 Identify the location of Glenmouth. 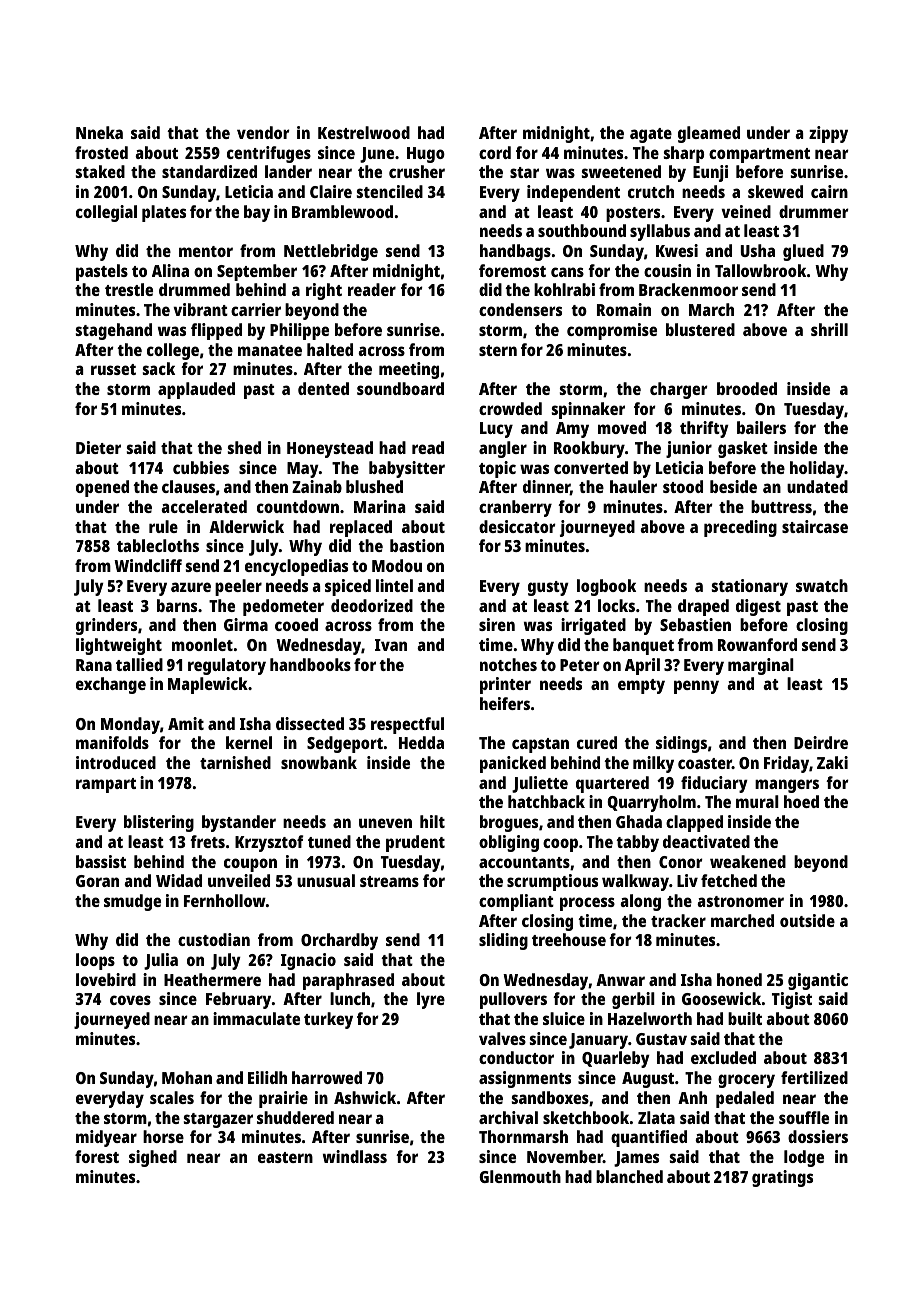
(520, 1176).
